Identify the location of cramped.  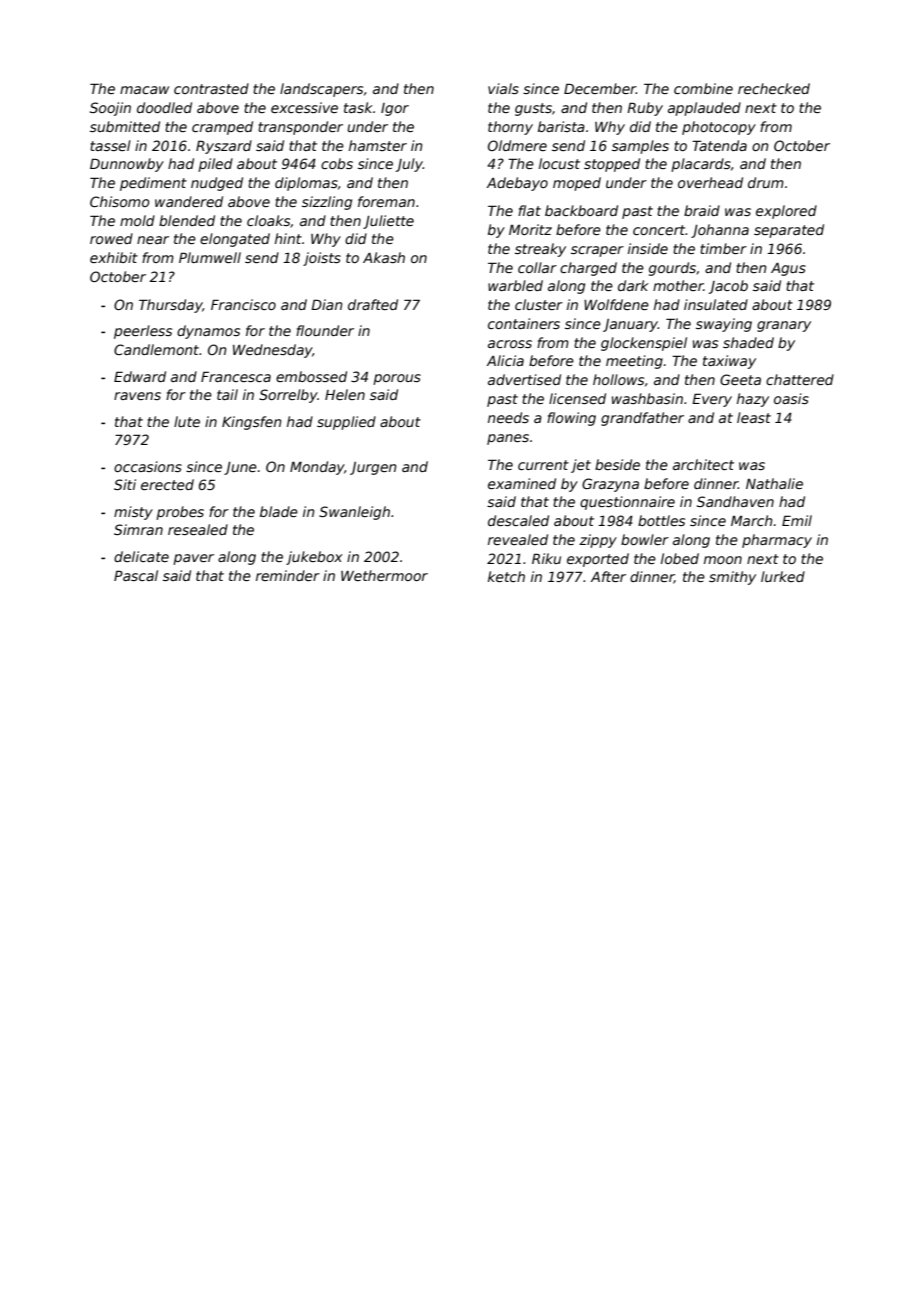
(222, 128).
